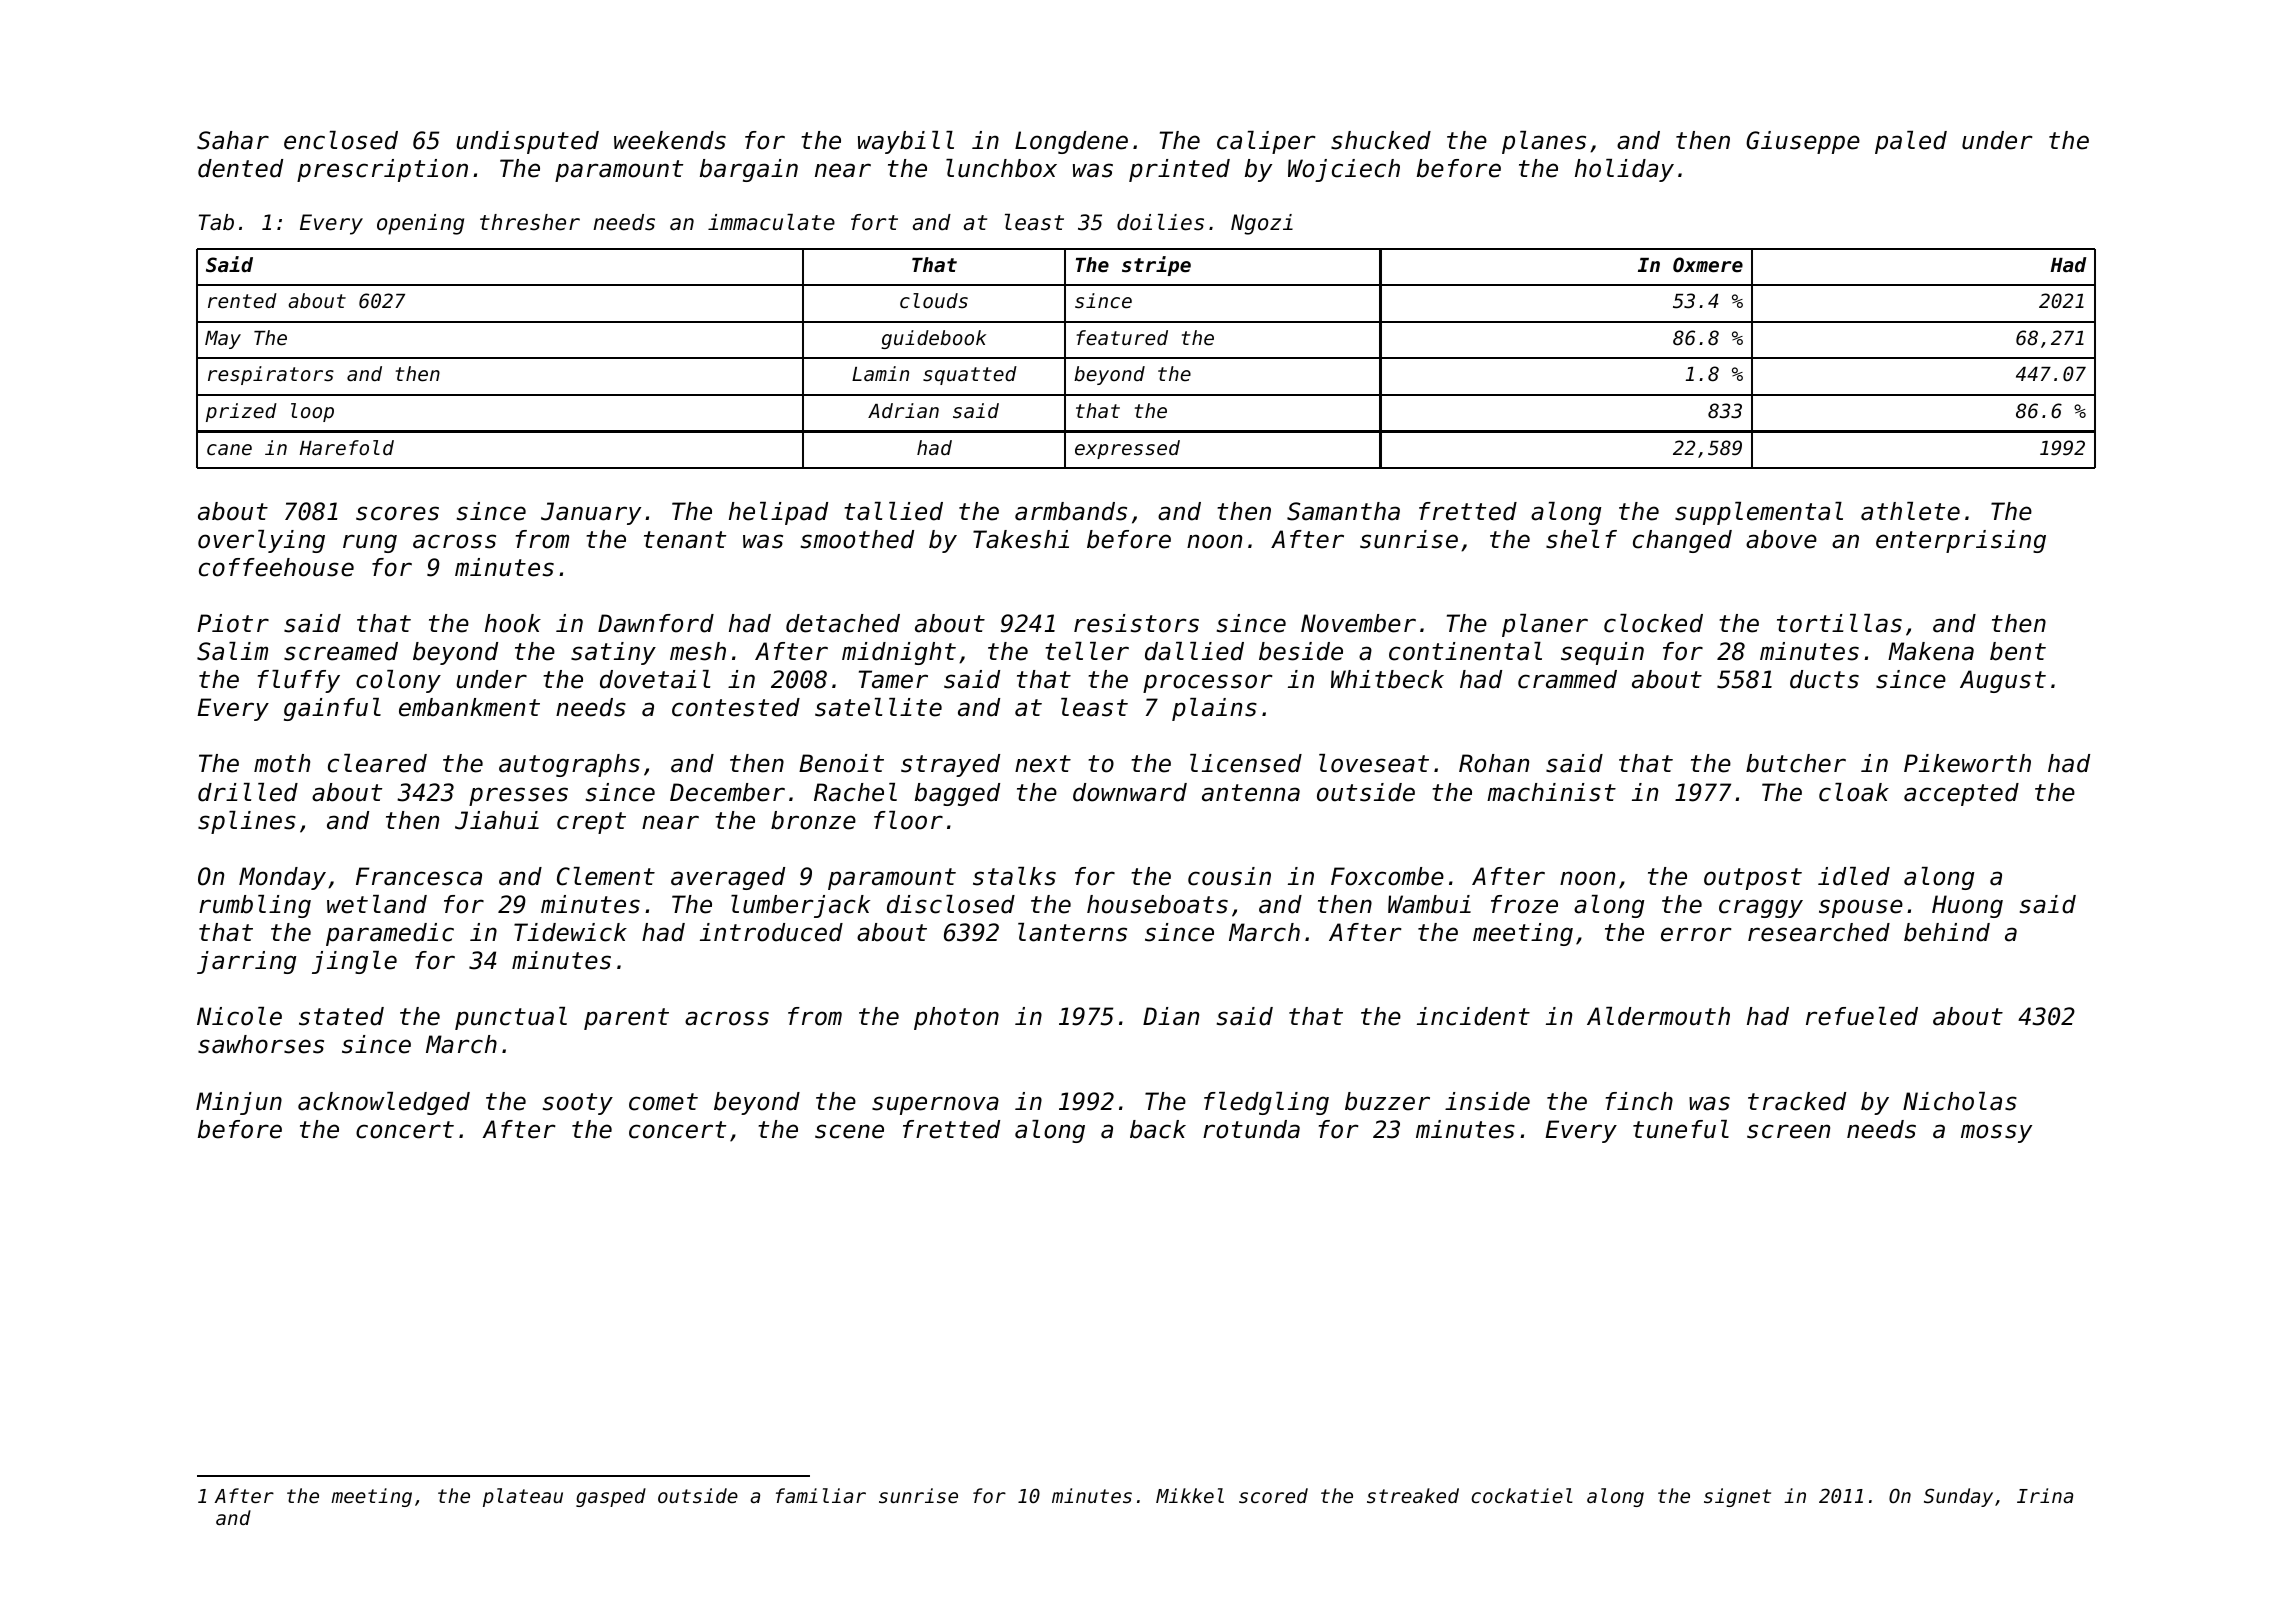 This document has height=1620, width=2292. Describe the element at coordinates (1581, 539) in the document. I see `shelf` at that location.
